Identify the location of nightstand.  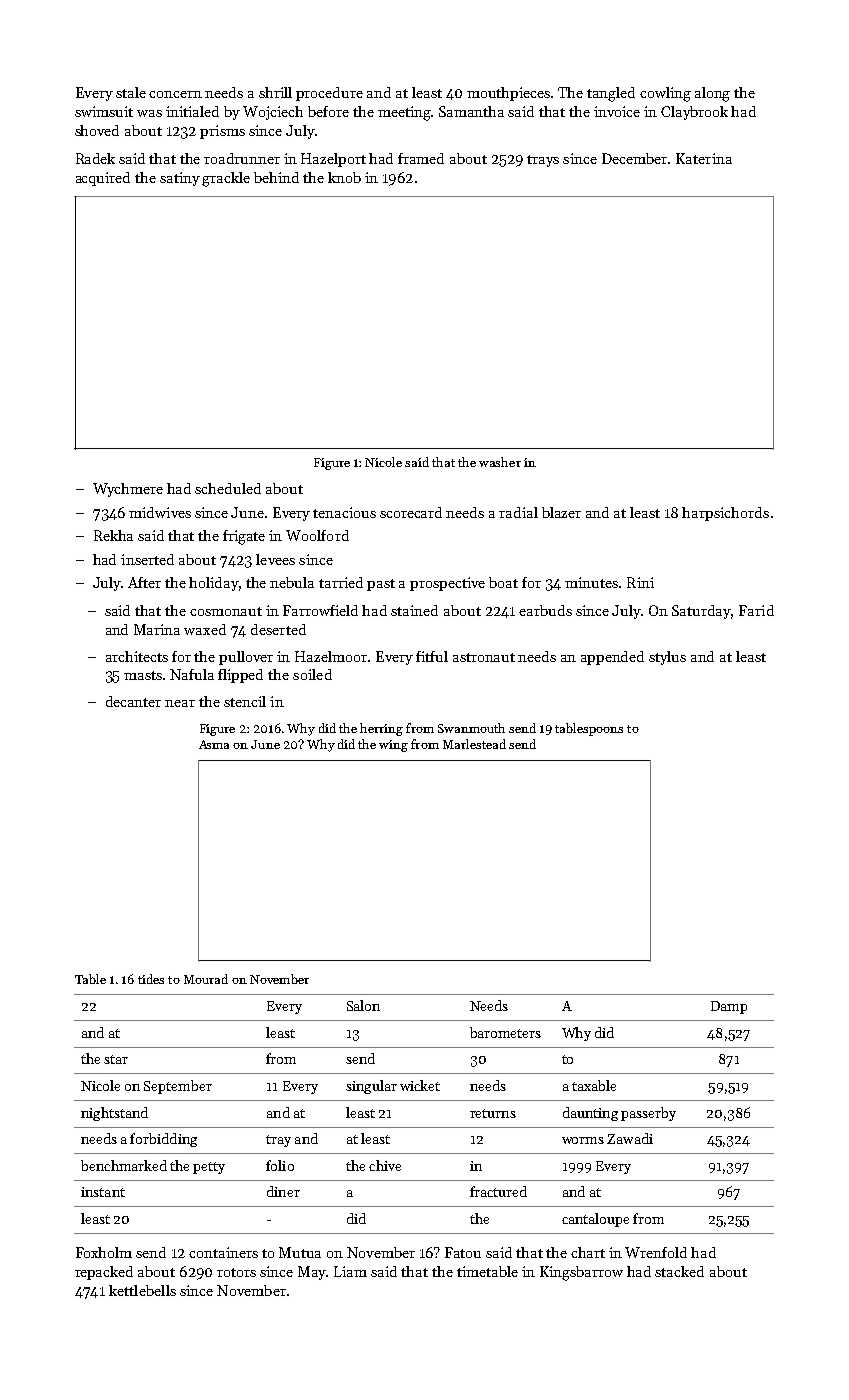
(114, 1114).
